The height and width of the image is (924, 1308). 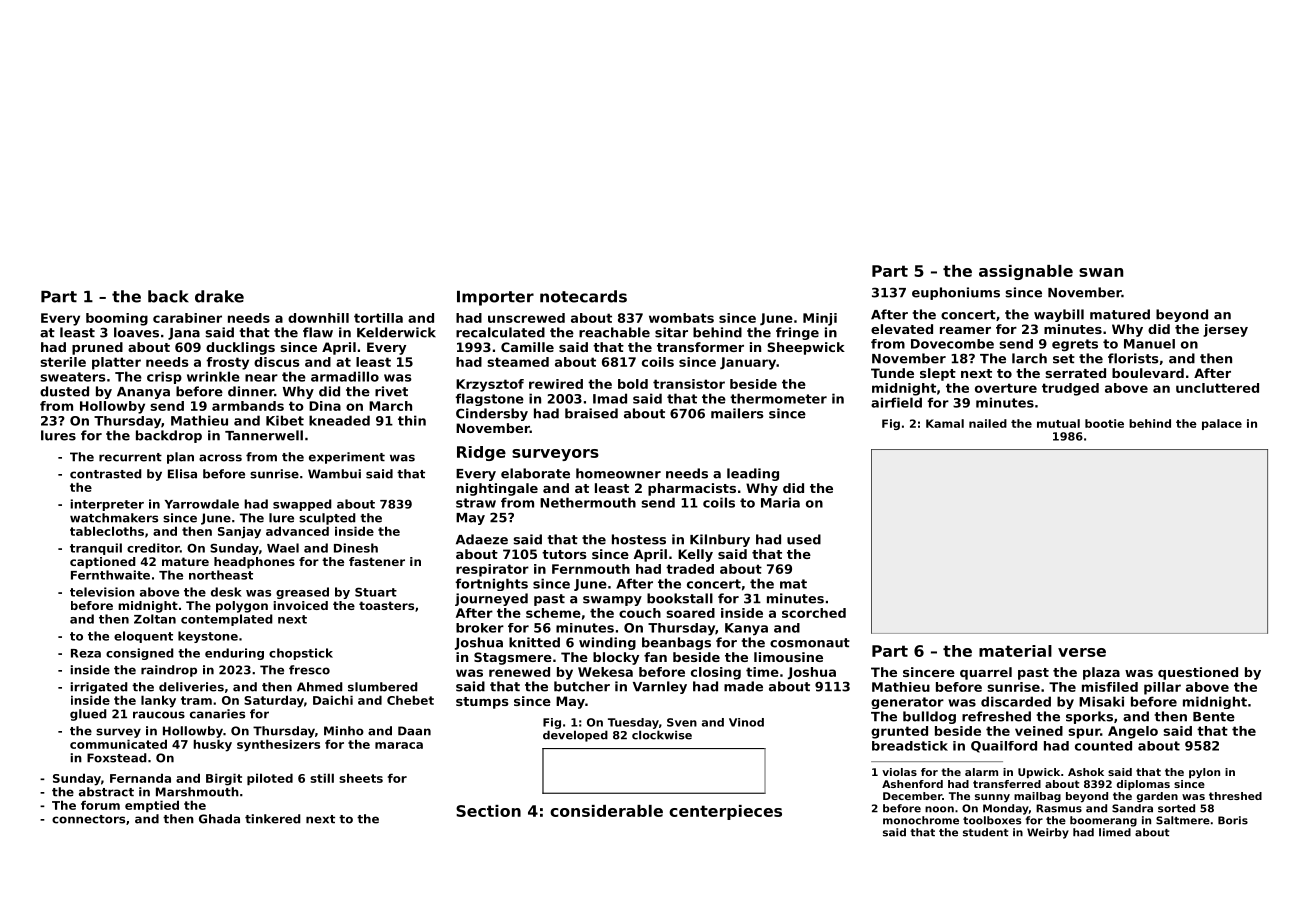 What do you see at coordinates (583, 296) in the image?
I see `notecards` at bounding box center [583, 296].
